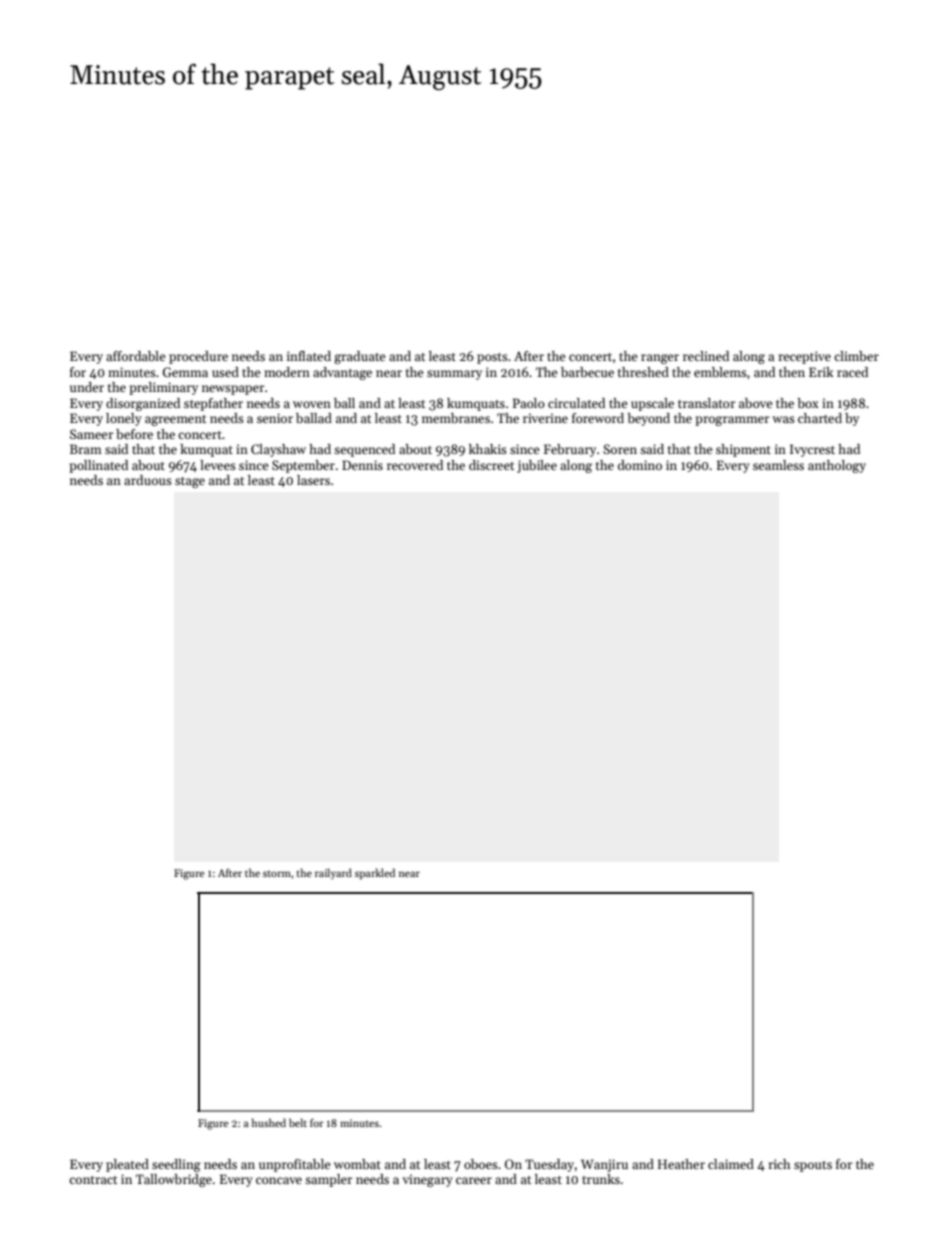 This page has width=952, height=1233. I want to click on advantage, so click(342, 373).
